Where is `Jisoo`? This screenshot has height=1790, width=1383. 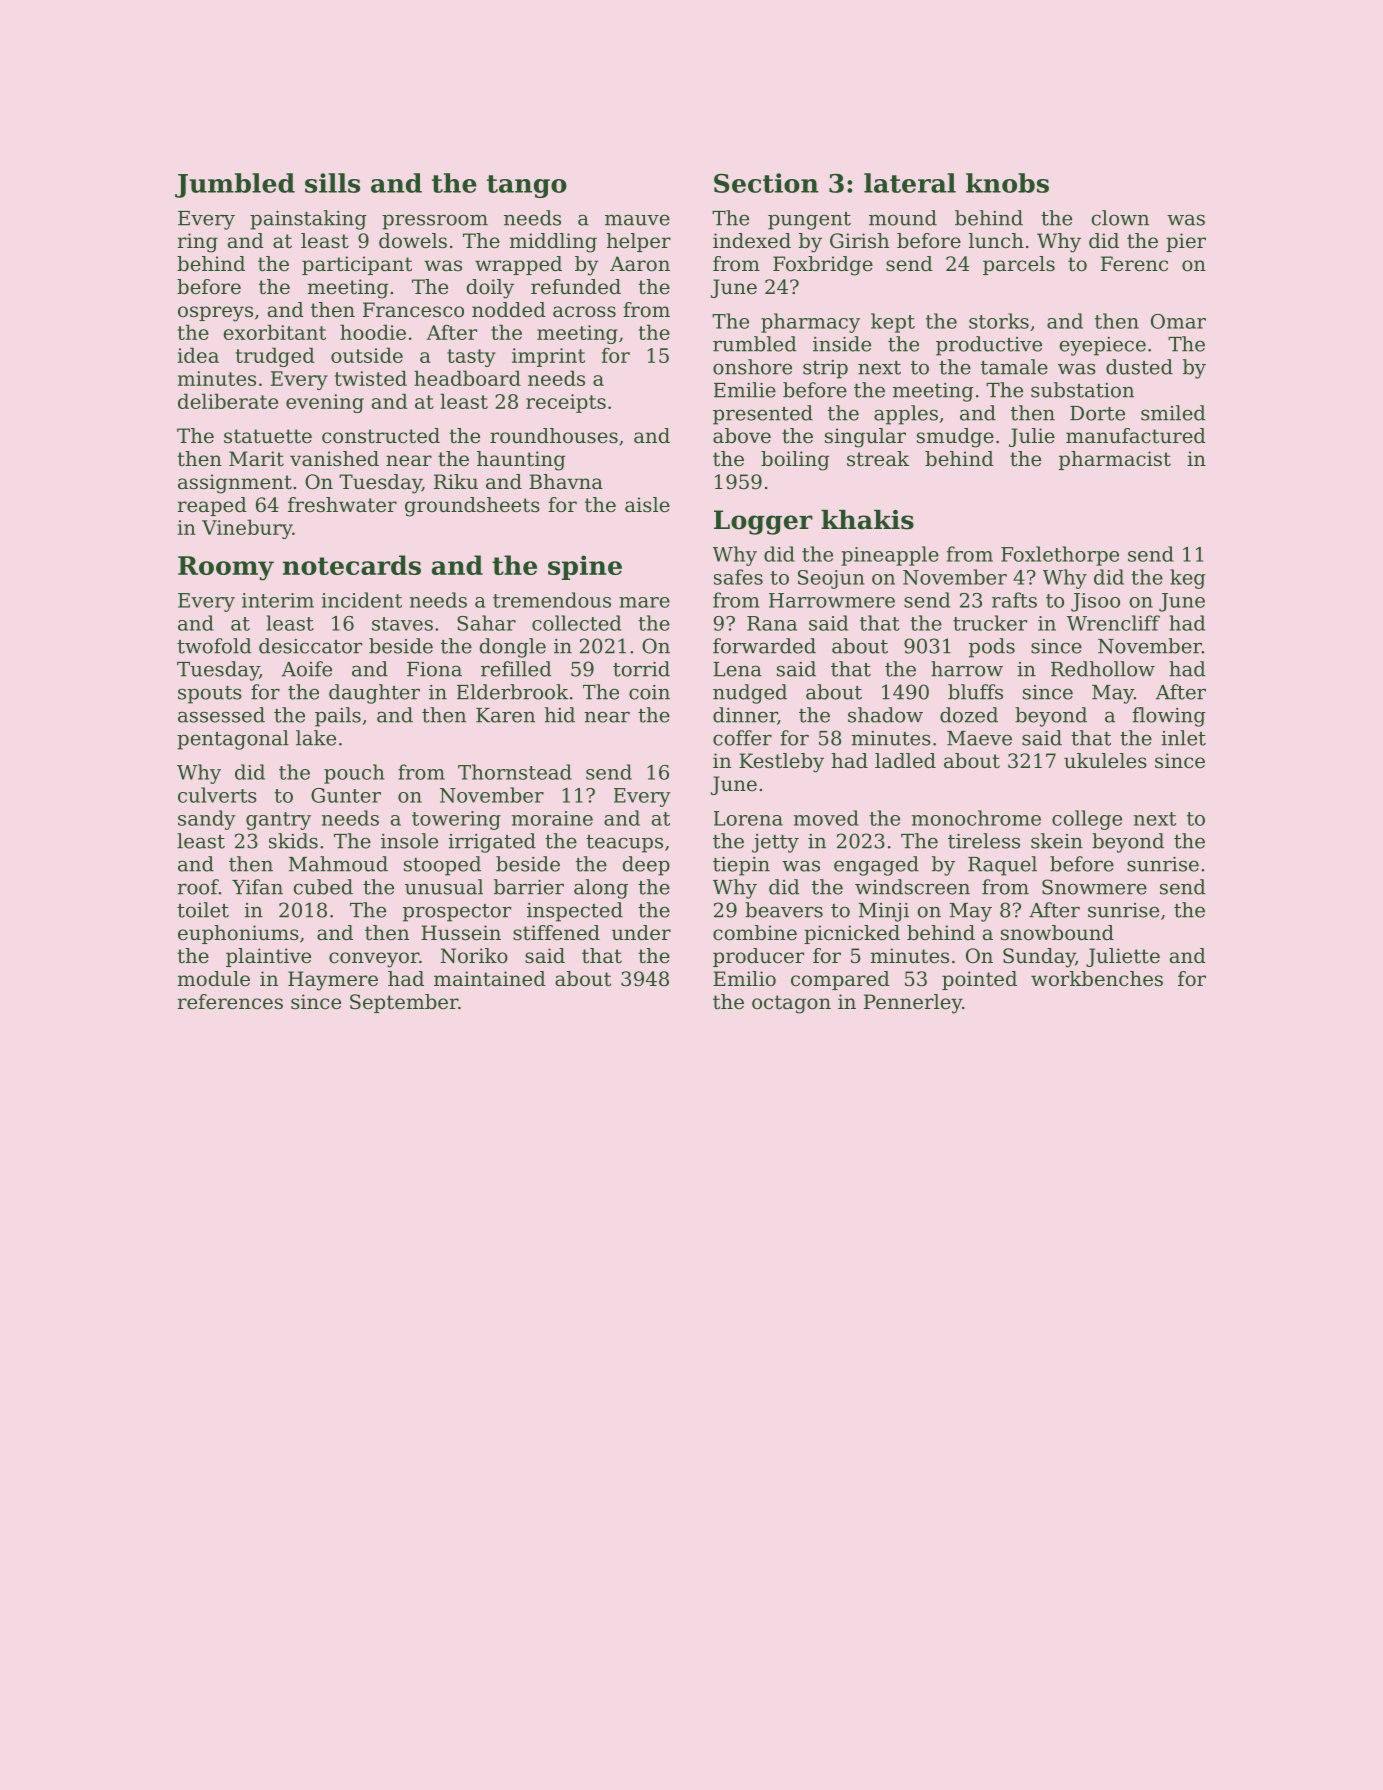 Jisoo is located at coordinates (1095, 602).
